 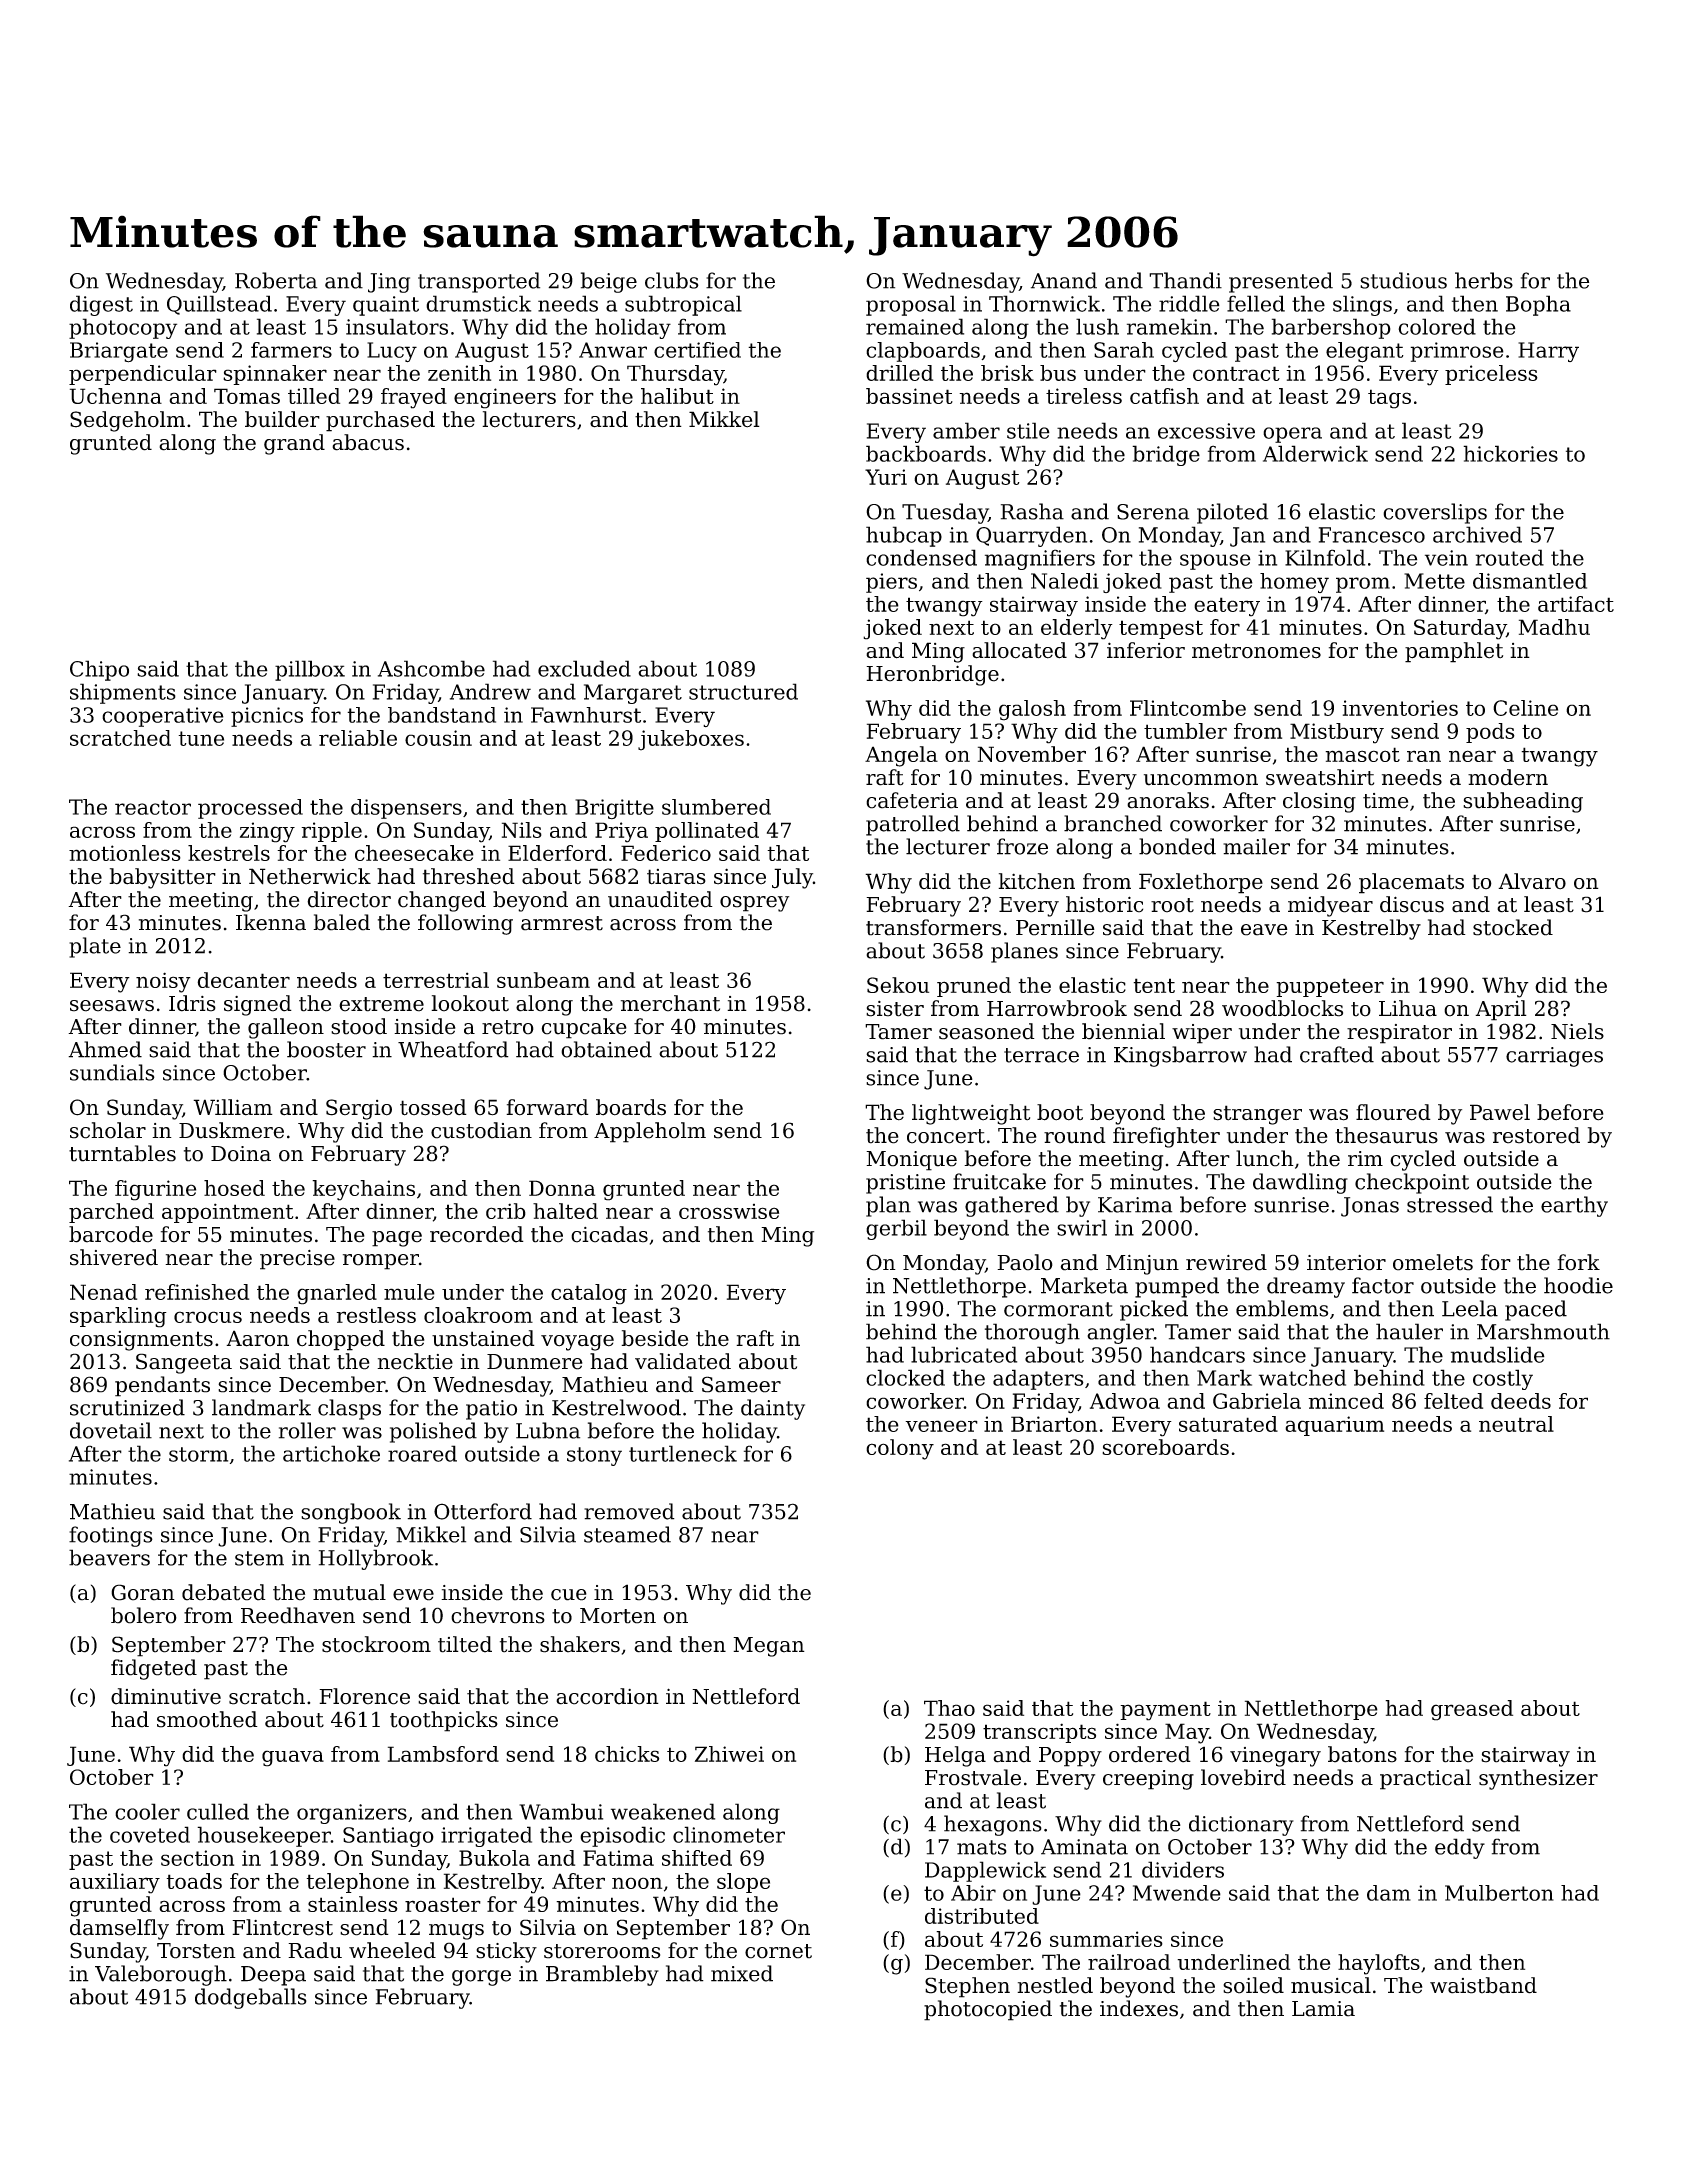 What do you see at coordinates (314, 396) in the screenshot?
I see `tilled` at bounding box center [314, 396].
